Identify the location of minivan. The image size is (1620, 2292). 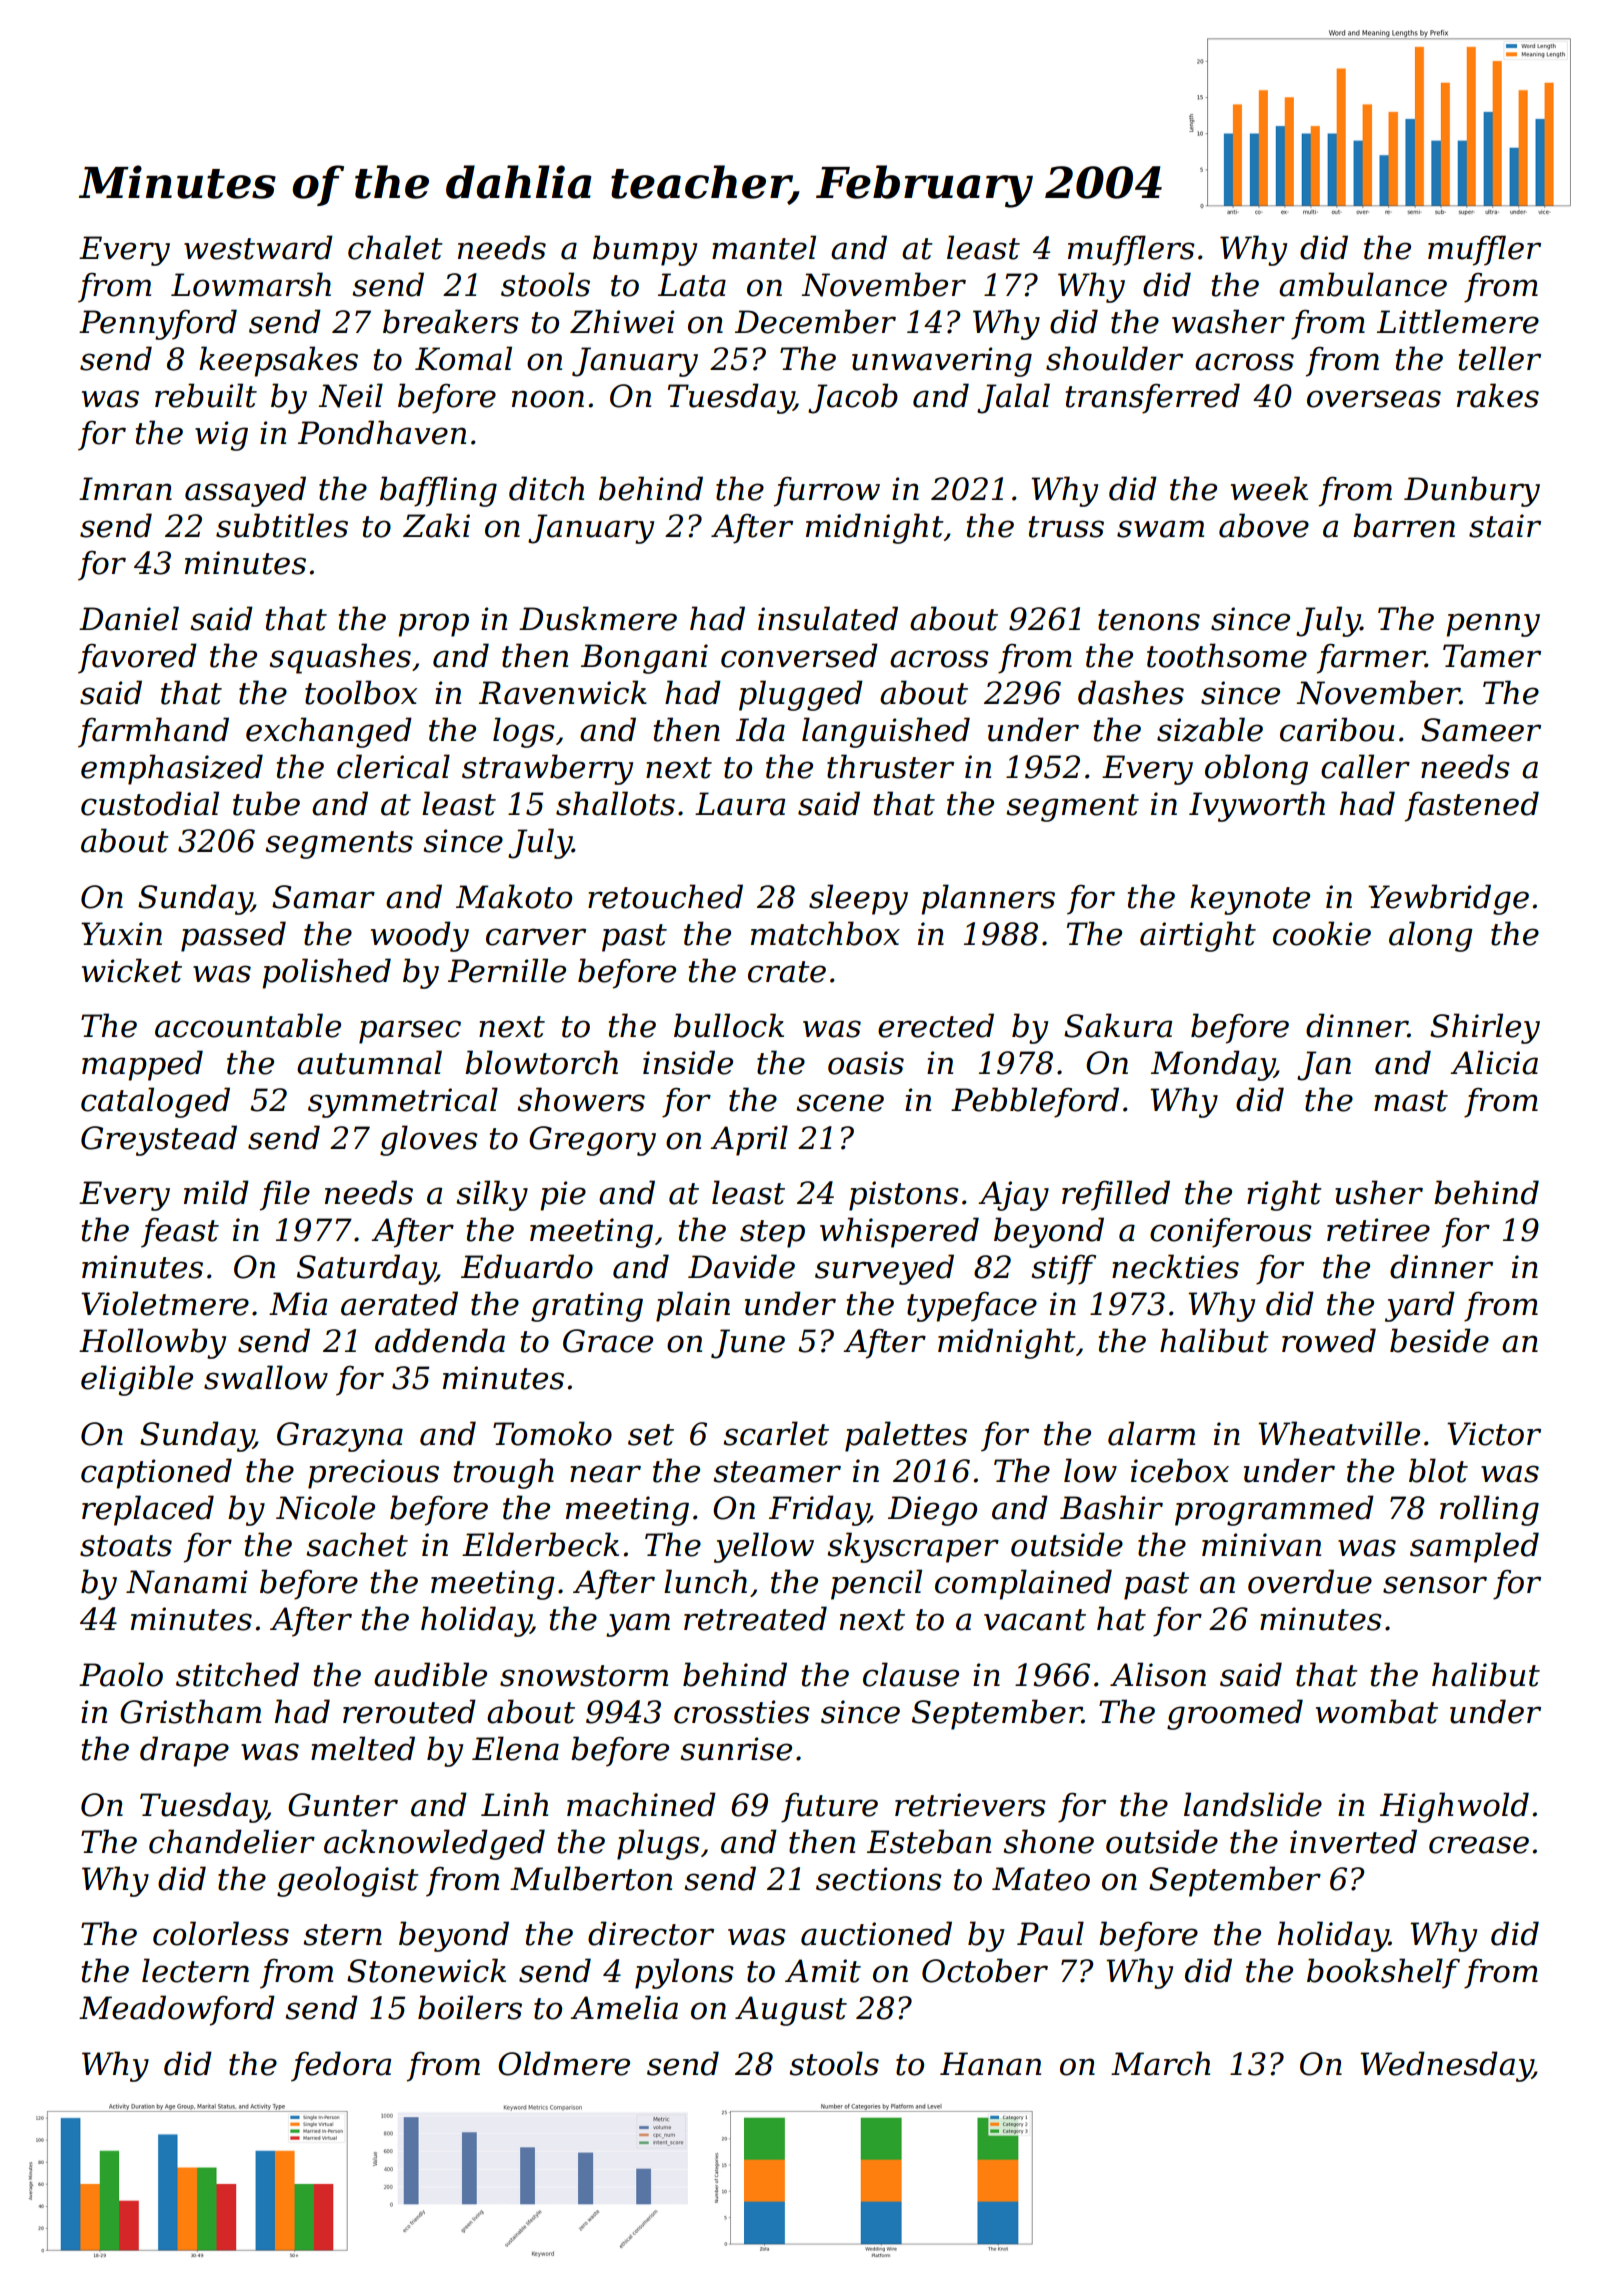
(1261, 1545).
